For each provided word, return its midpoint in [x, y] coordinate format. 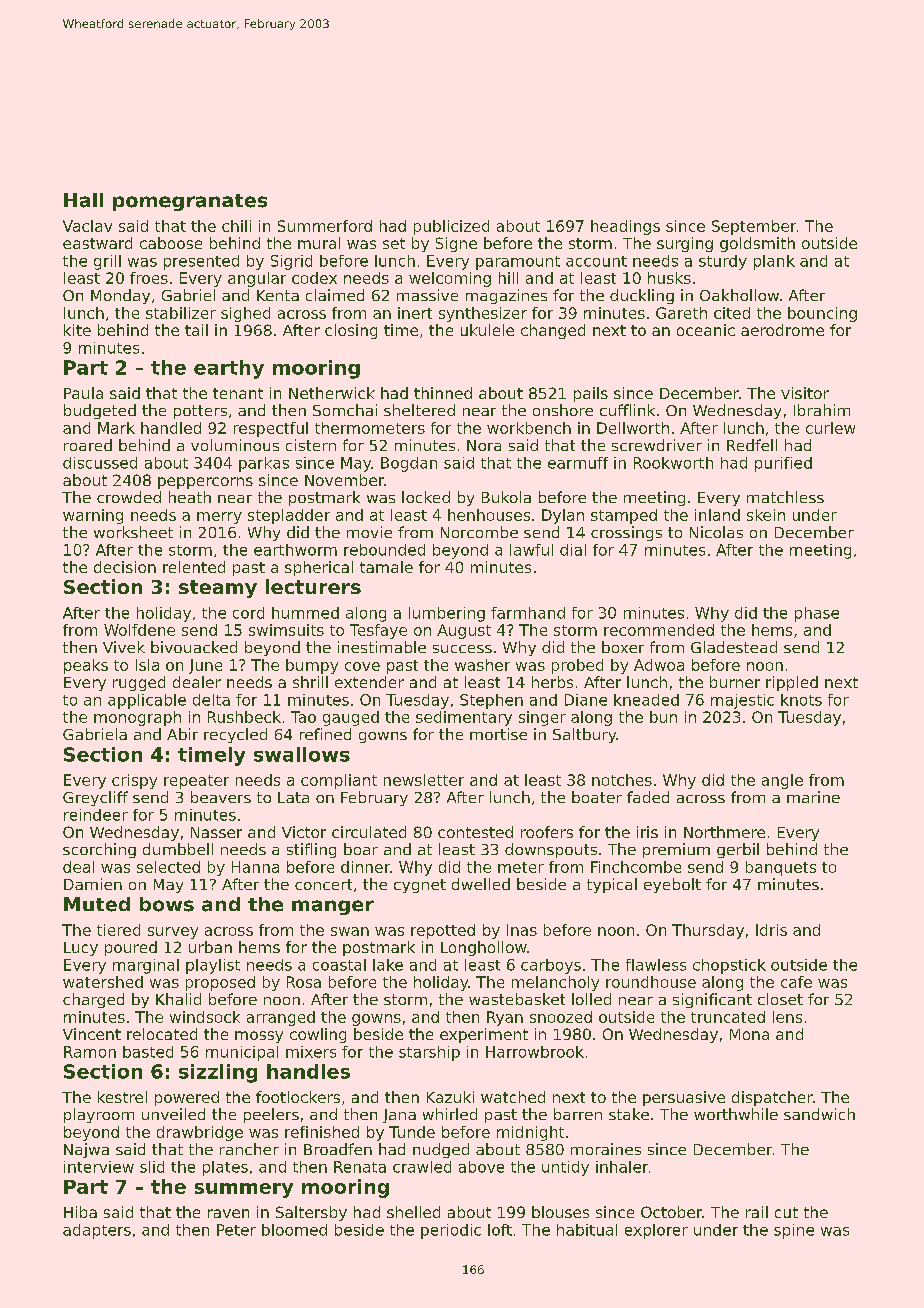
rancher [249, 1149]
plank [774, 262]
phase [817, 614]
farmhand [528, 613]
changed [553, 331]
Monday [120, 296]
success [462, 649]
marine [813, 797]
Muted [97, 904]
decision [125, 567]
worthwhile [736, 1114]
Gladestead [734, 647]
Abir [182, 734]
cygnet [420, 886]
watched [513, 1097]
